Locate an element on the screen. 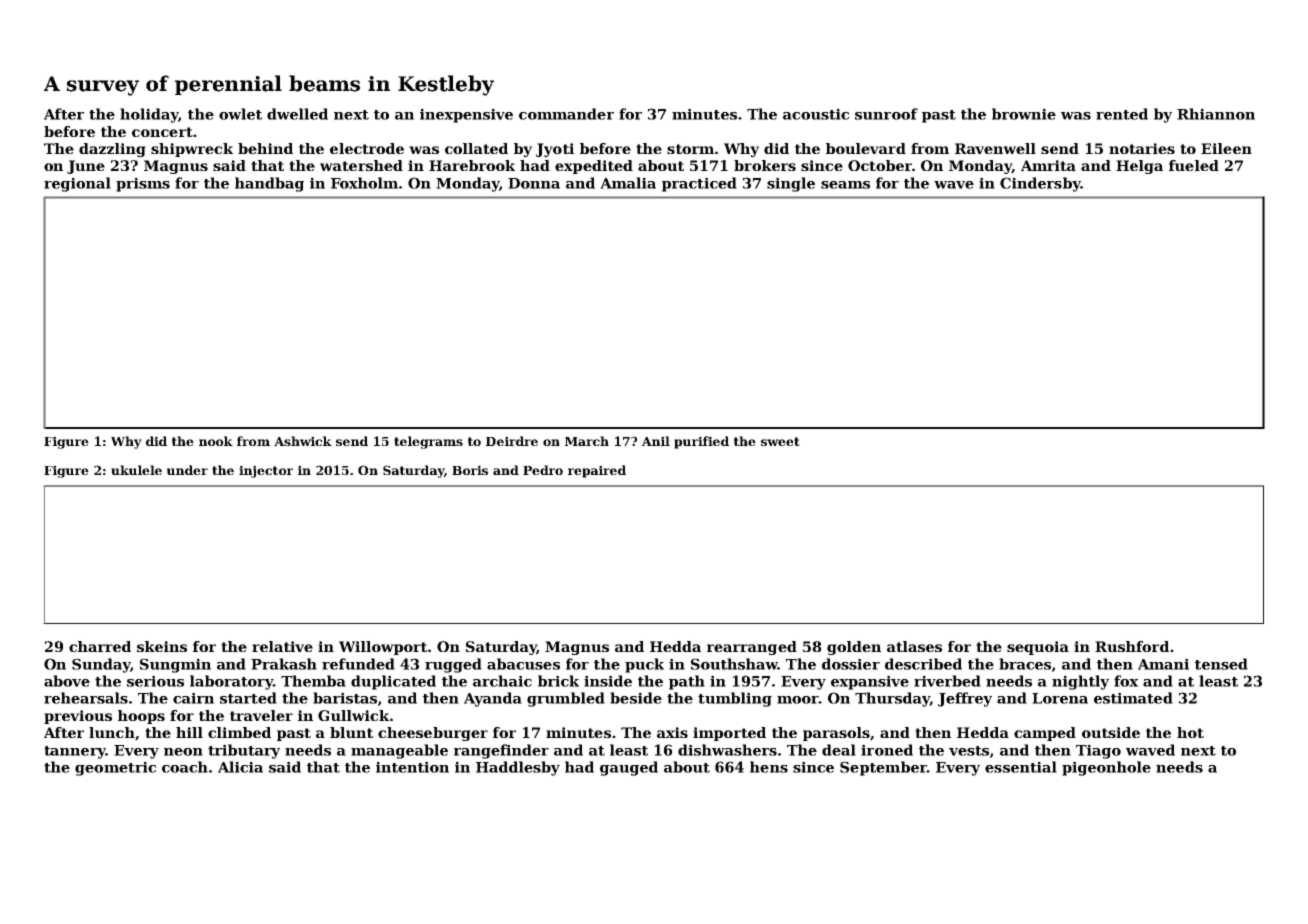 The width and height of the screenshot is (1308, 924). handbag is located at coordinates (269, 184).
